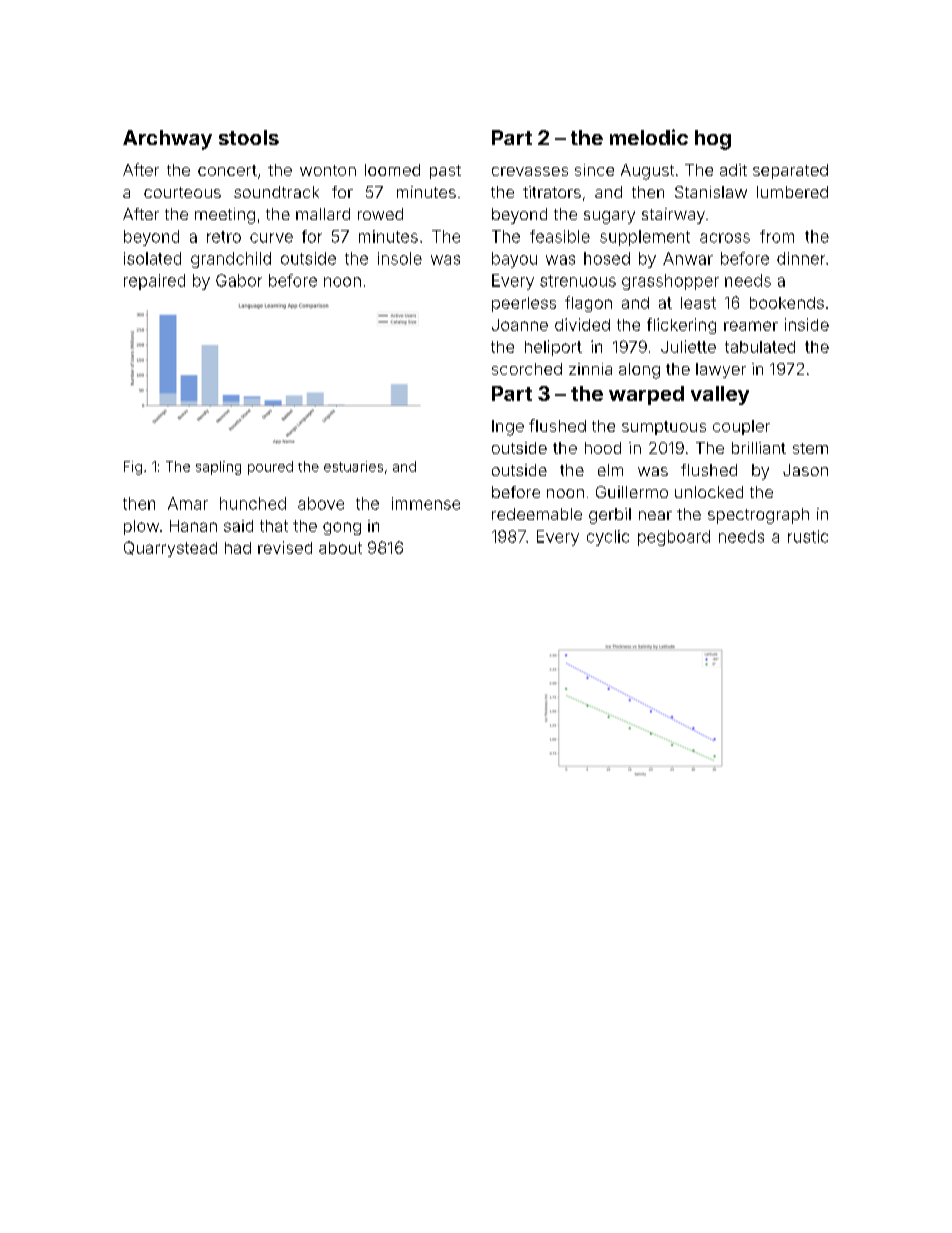 This page has width=952, height=1233. What do you see at coordinates (537, 514) in the page?
I see `redeemable` at bounding box center [537, 514].
